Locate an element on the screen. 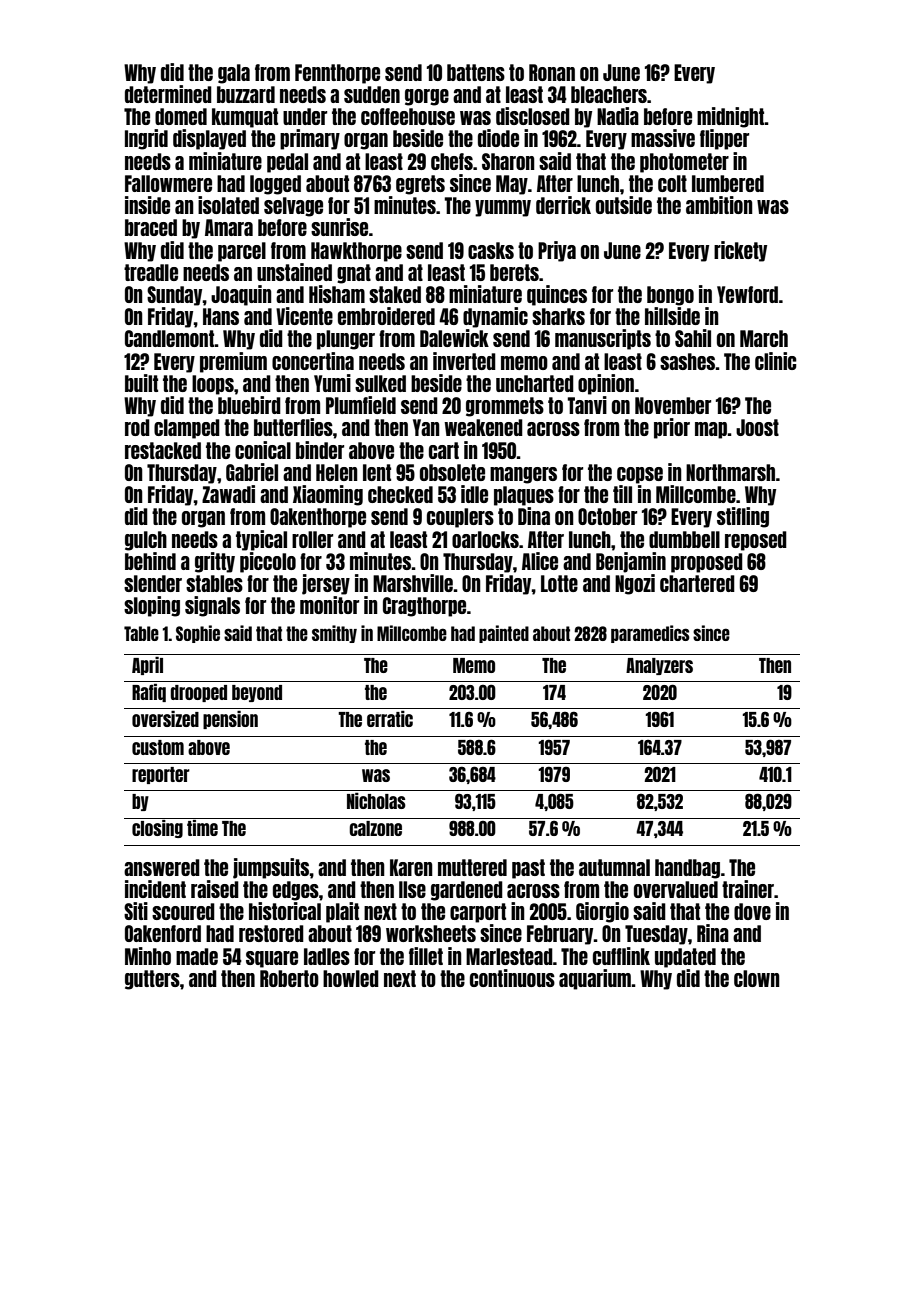  Analyzers is located at coordinates (659, 666).
